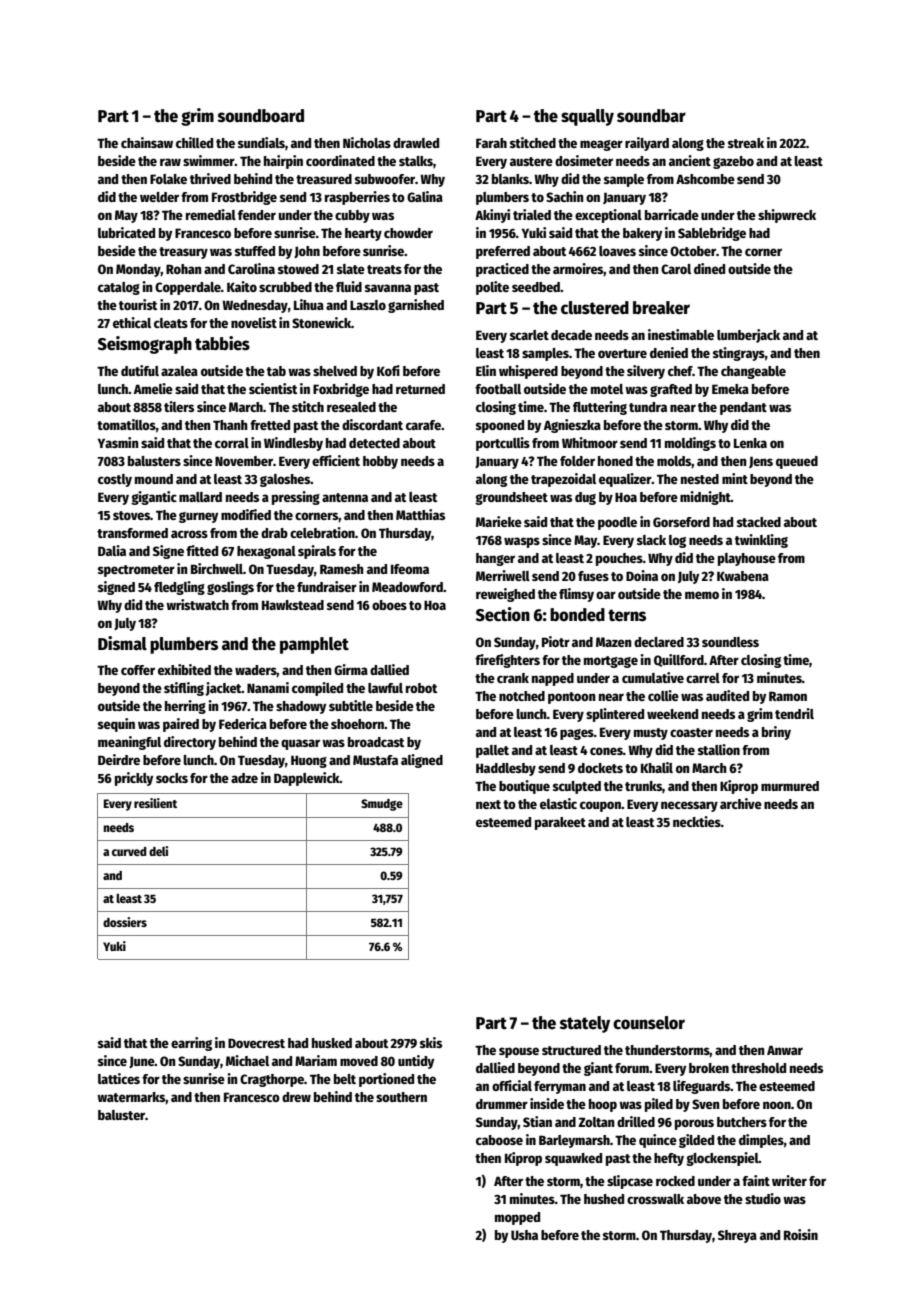 This document has width=924, height=1314. I want to click on shipwreck, so click(787, 216).
